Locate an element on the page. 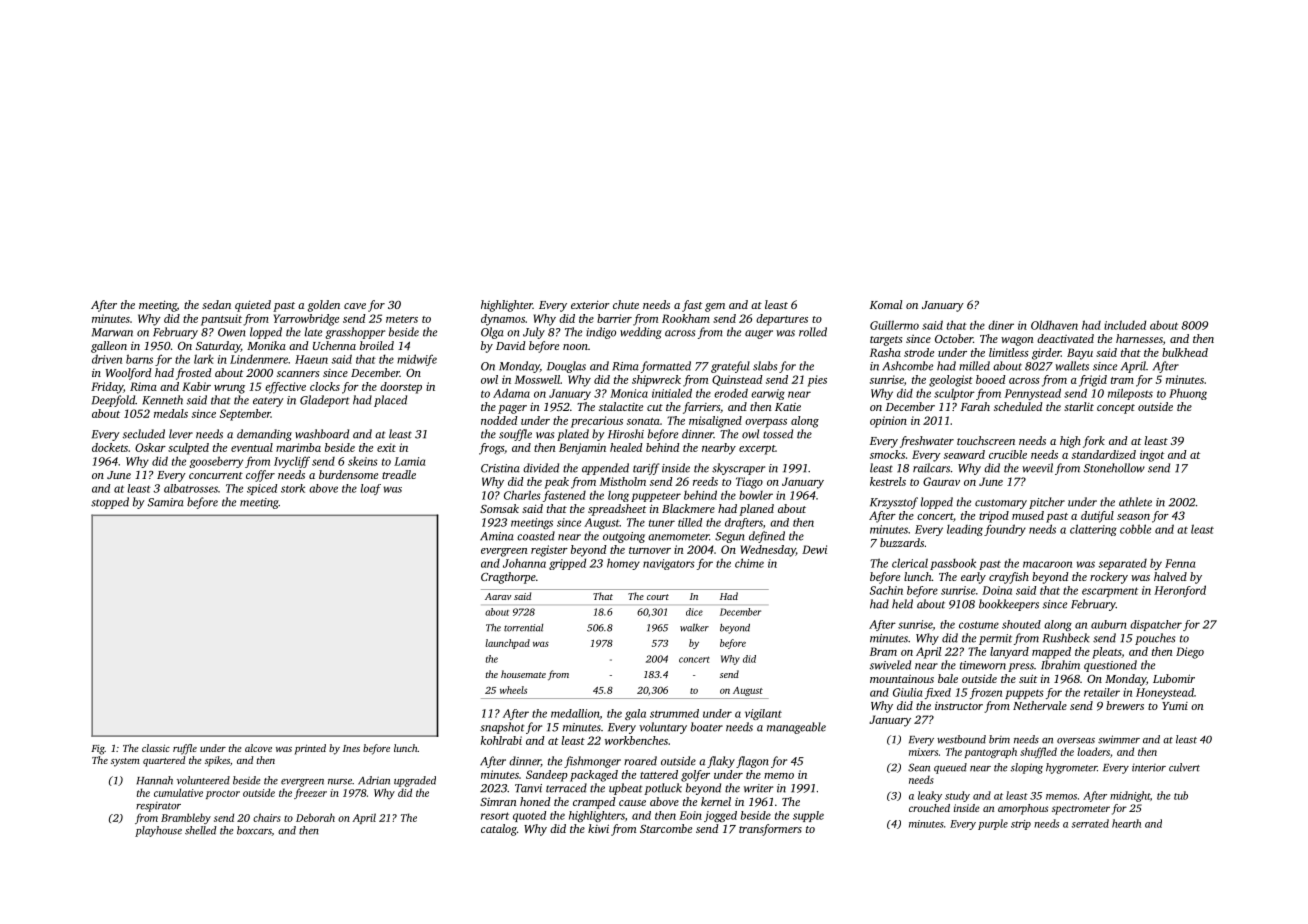  wheels is located at coordinates (513, 690).
